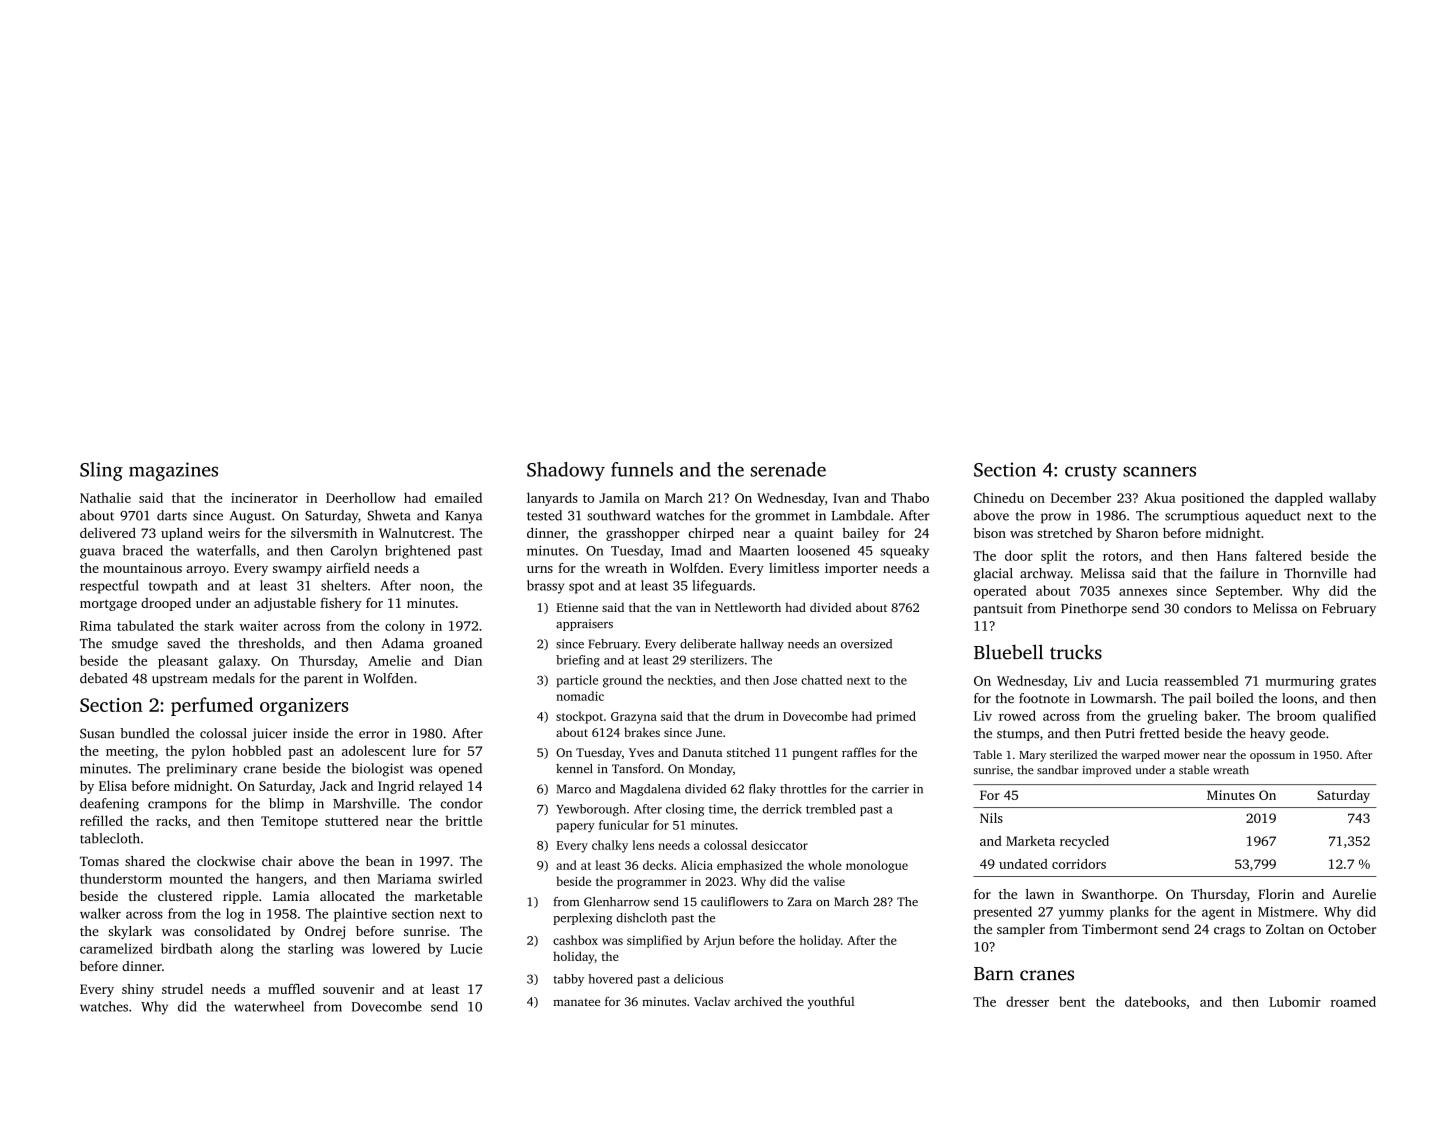 The height and width of the screenshot is (1125, 1456). I want to click on saved, so click(183, 643).
